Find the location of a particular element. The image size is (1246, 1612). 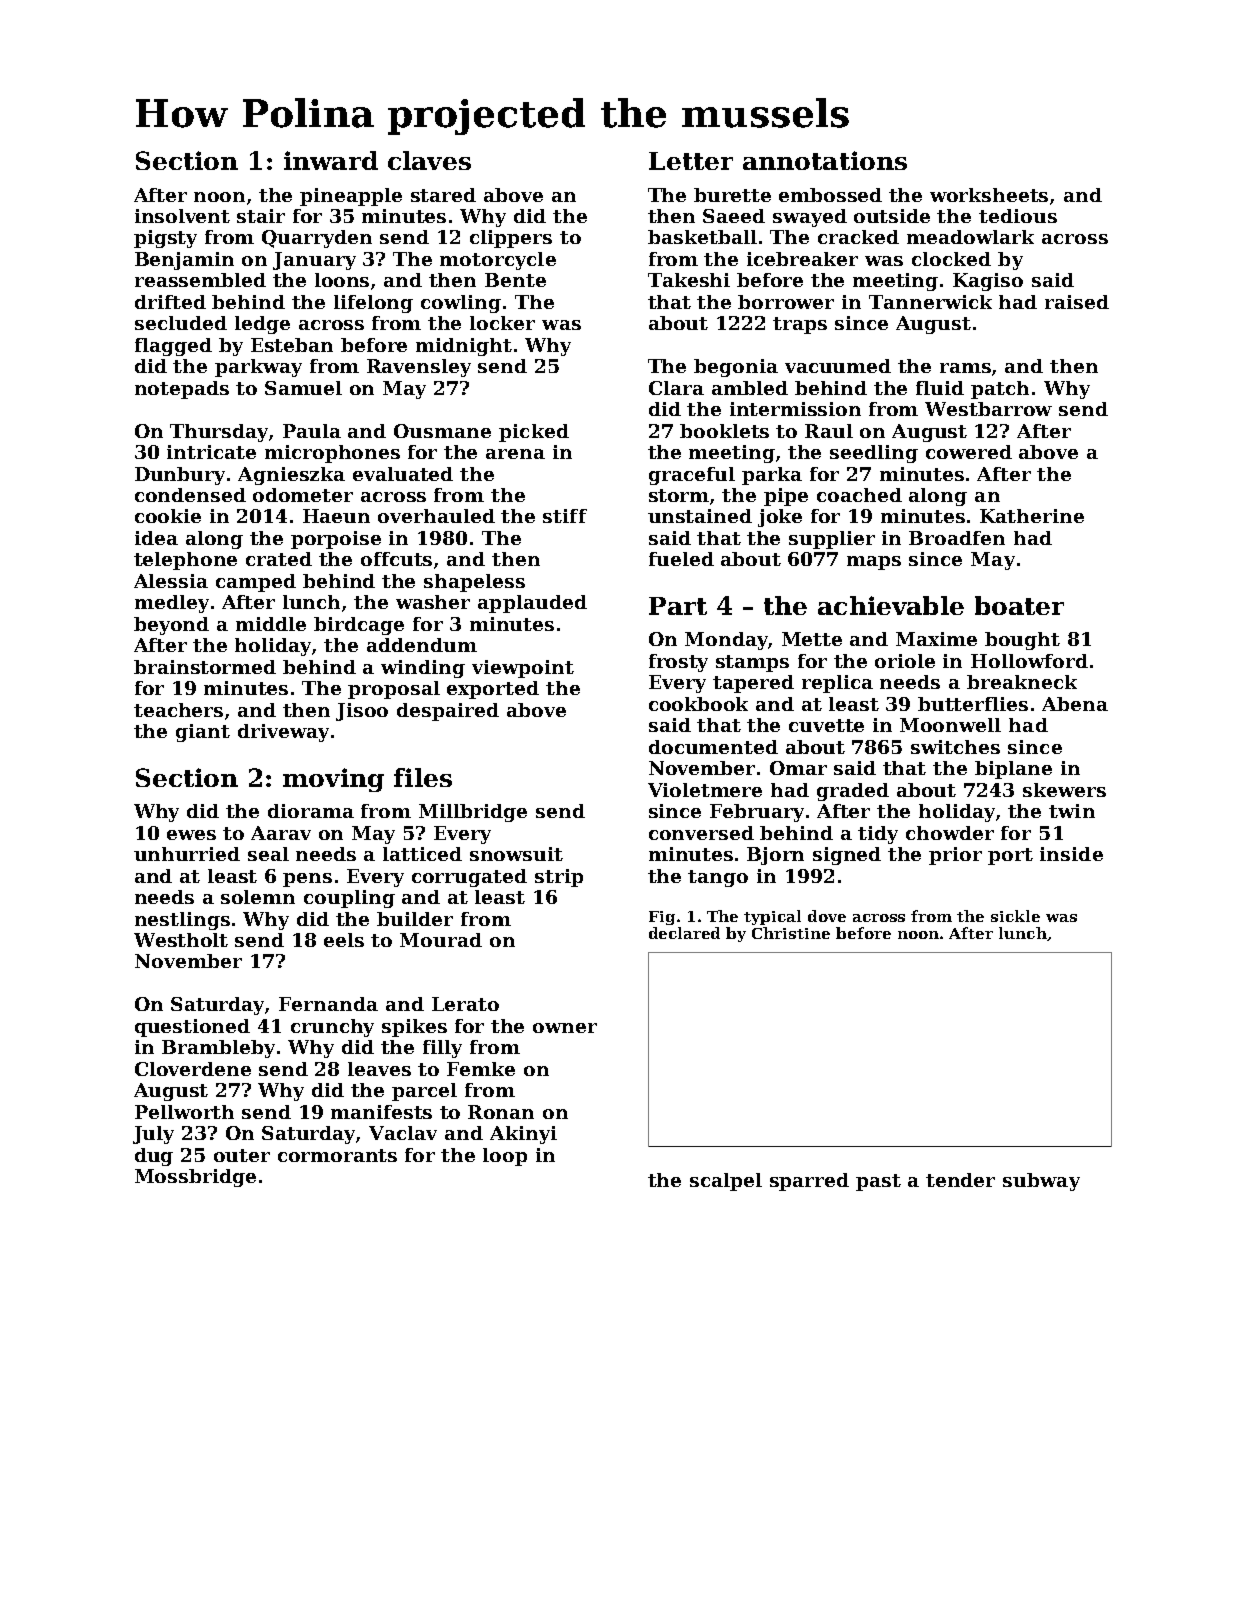

booklets is located at coordinates (724, 431).
